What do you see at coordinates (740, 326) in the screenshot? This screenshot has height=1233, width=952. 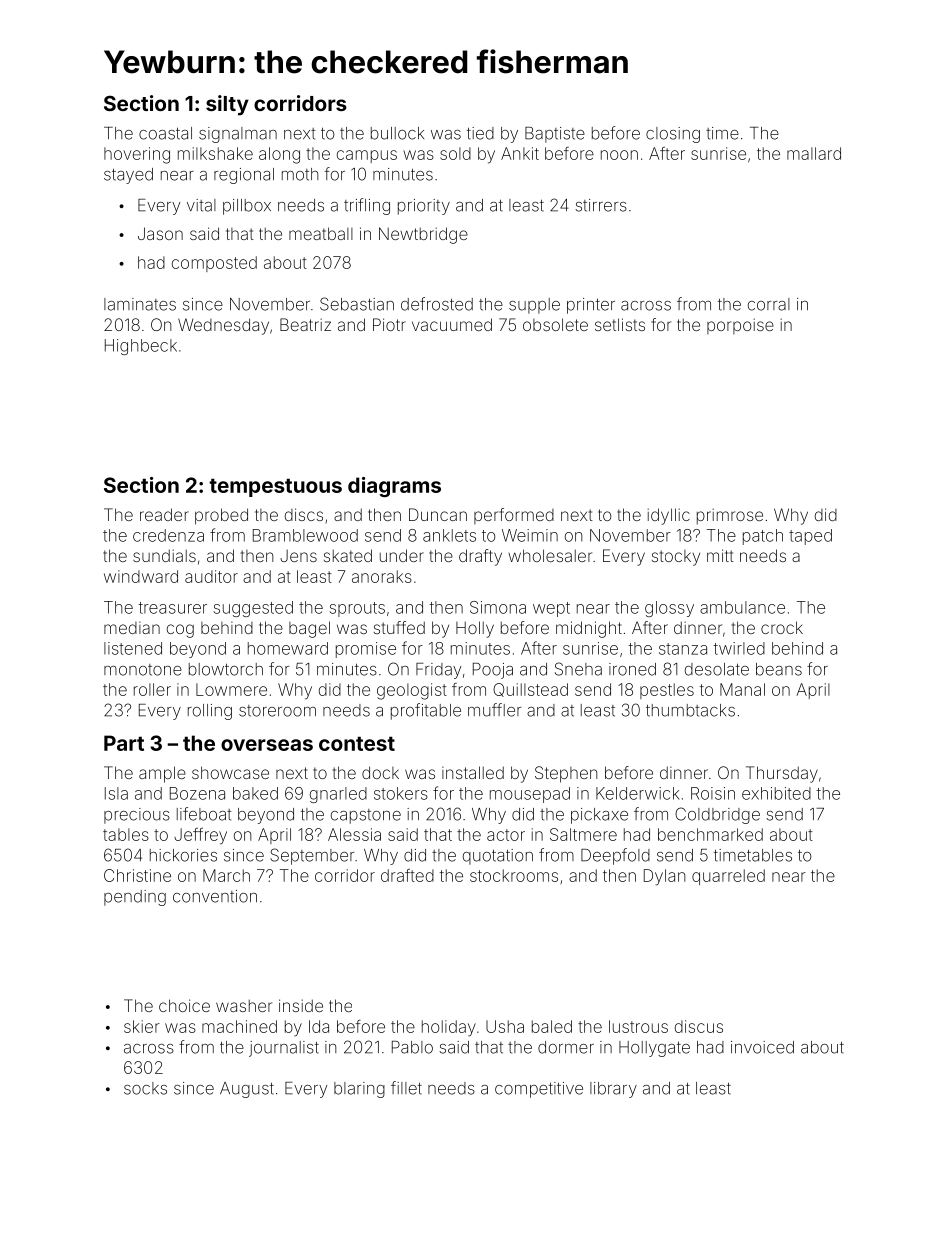 I see `porpoise` at bounding box center [740, 326].
